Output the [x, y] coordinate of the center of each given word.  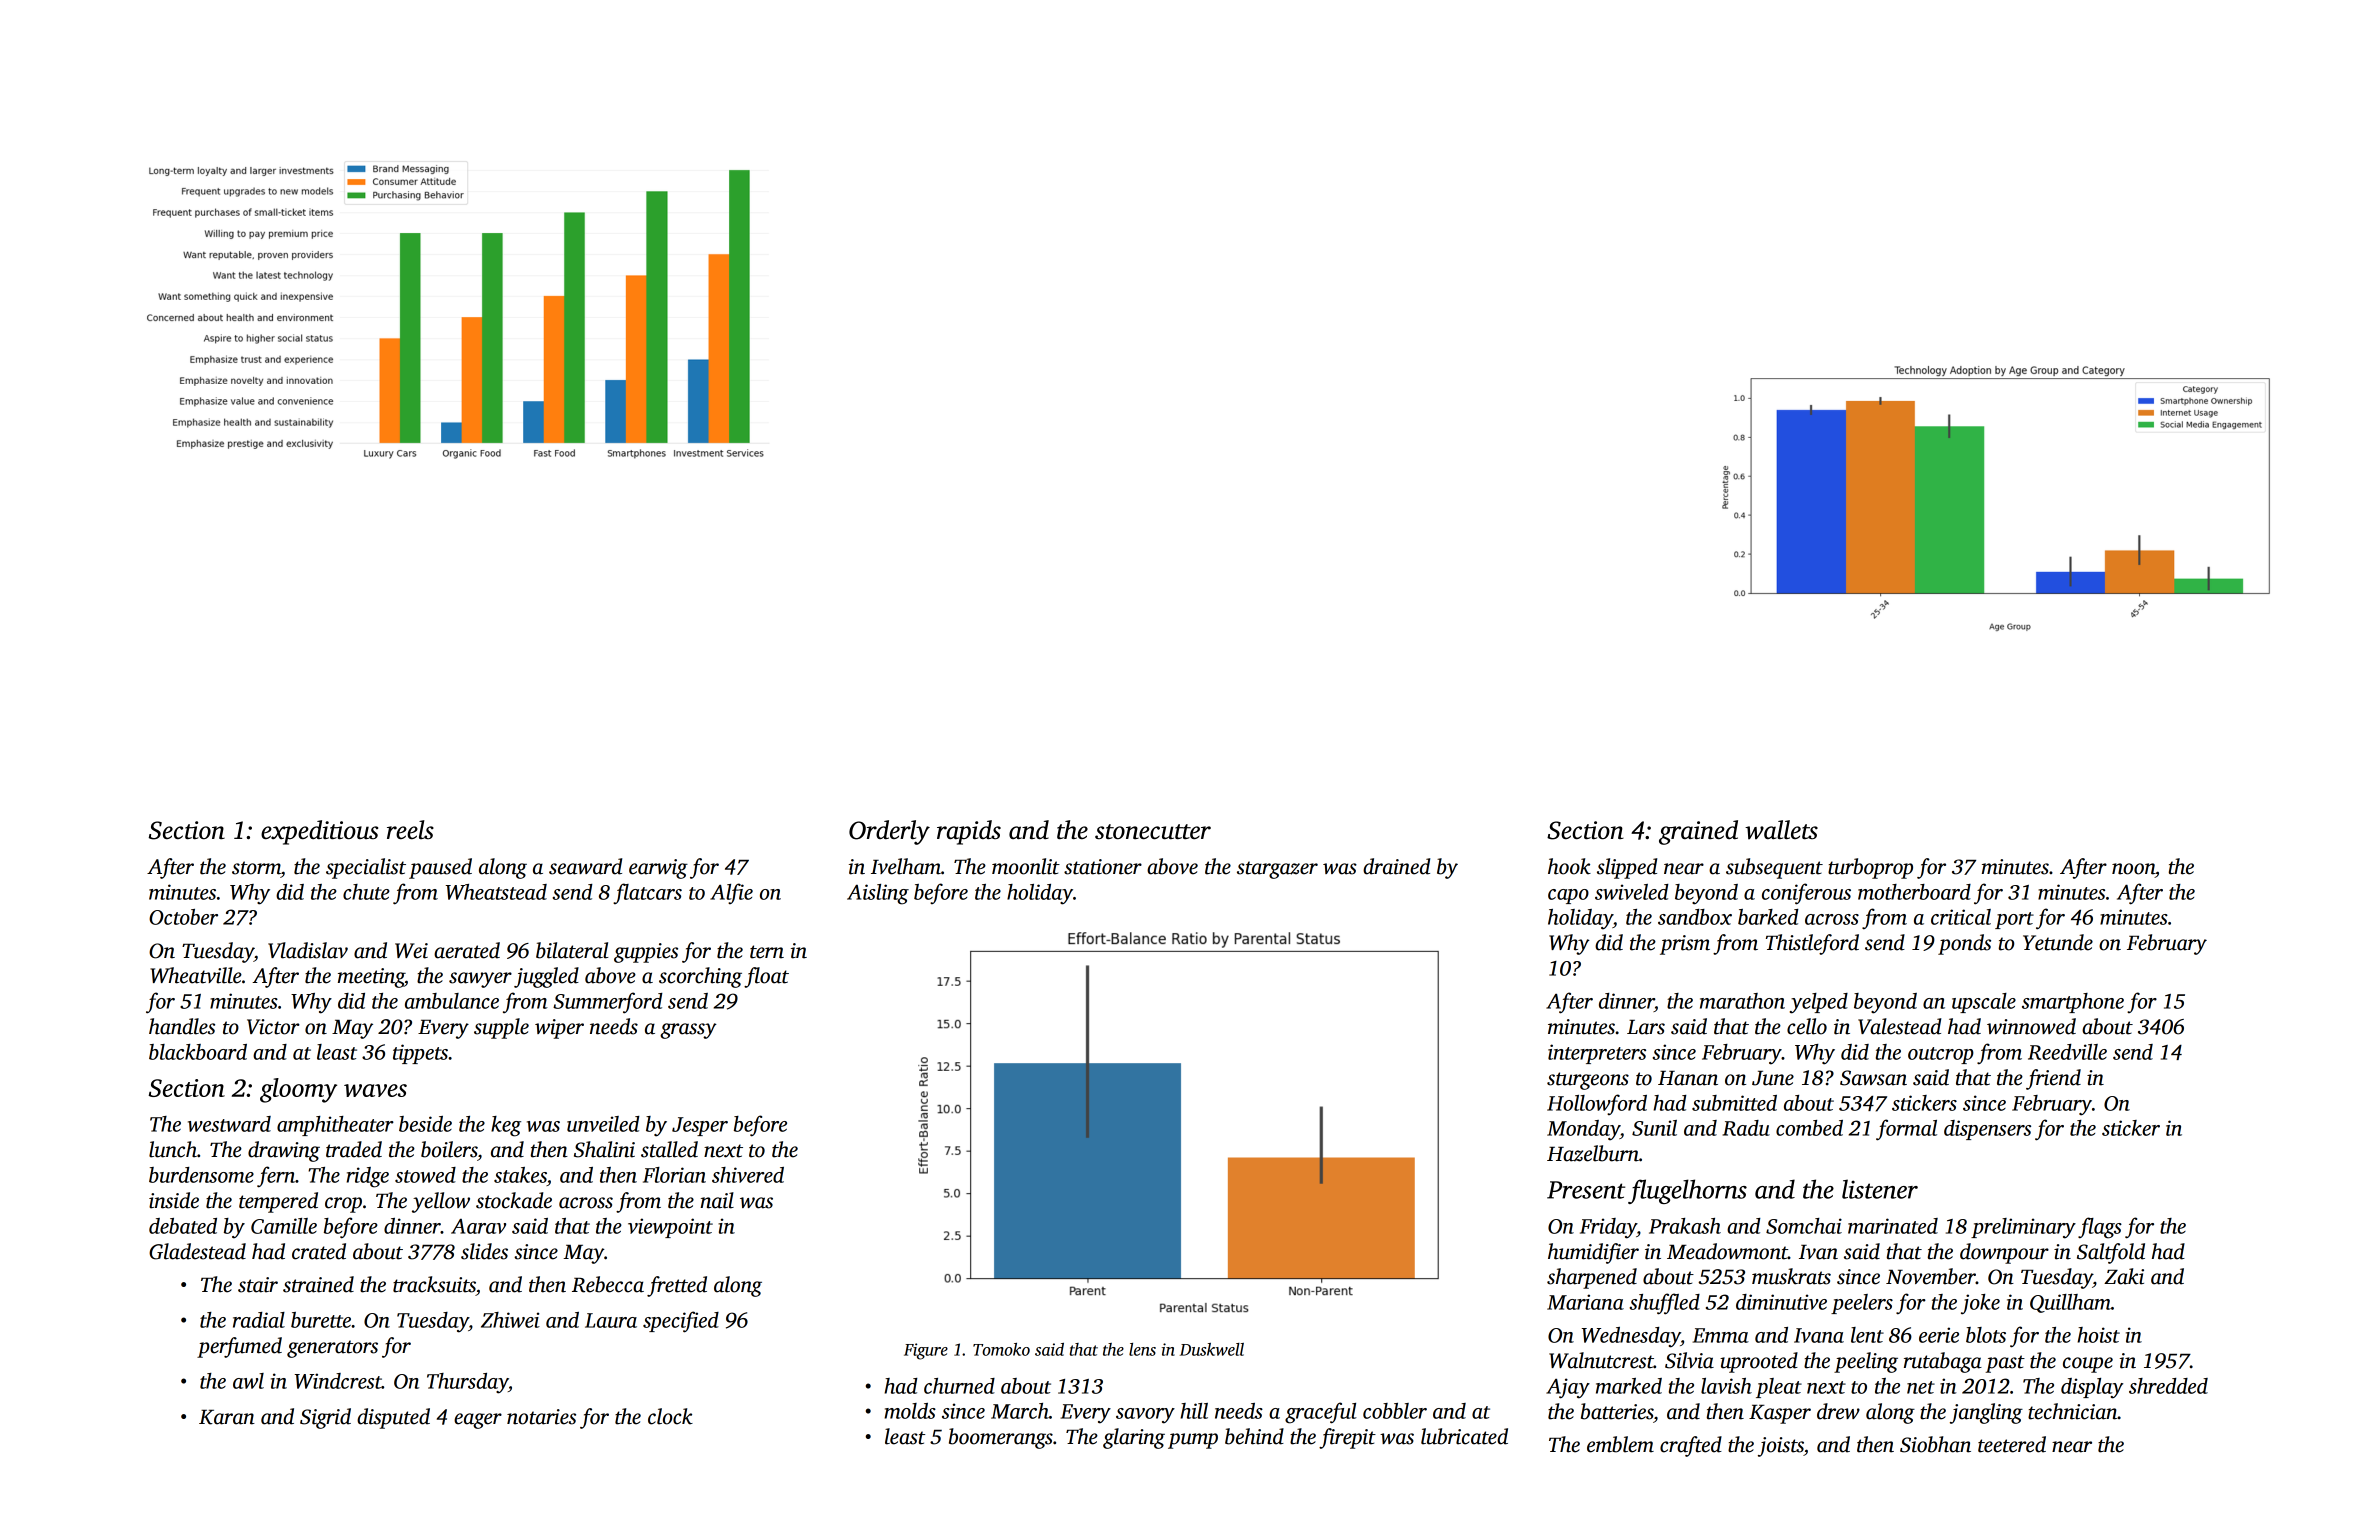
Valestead [1899, 1026]
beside [425, 1124]
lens [1142, 1349]
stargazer [1277, 870]
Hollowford [1597, 1104]
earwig [658, 869]
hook [1569, 866]
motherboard [1914, 892]
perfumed [239, 1347]
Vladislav [308, 950]
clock [670, 1416]
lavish [1726, 1386]
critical [1961, 917]
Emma [1721, 1335]
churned [959, 1386]
